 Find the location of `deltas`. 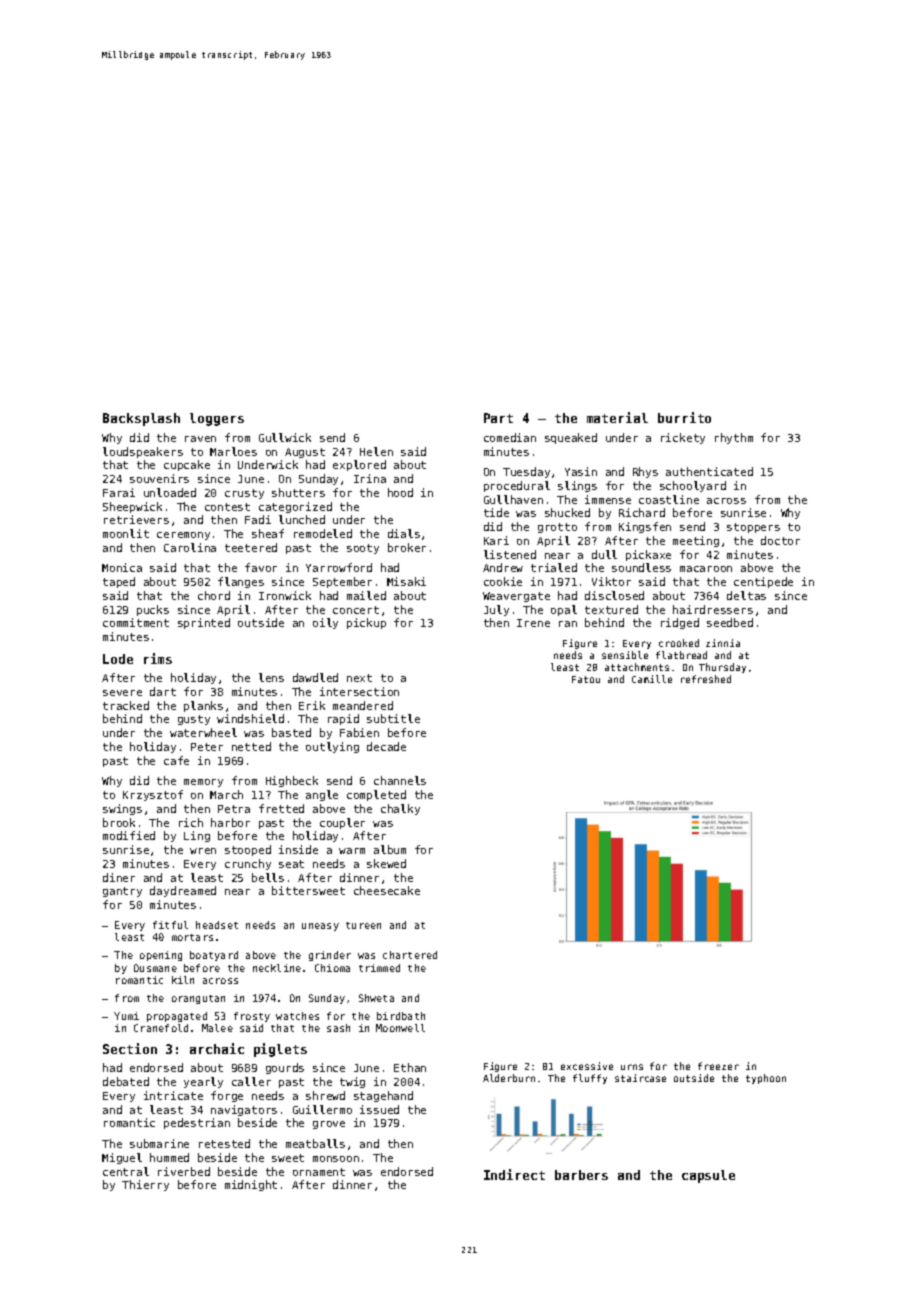

deltas is located at coordinates (746, 595).
